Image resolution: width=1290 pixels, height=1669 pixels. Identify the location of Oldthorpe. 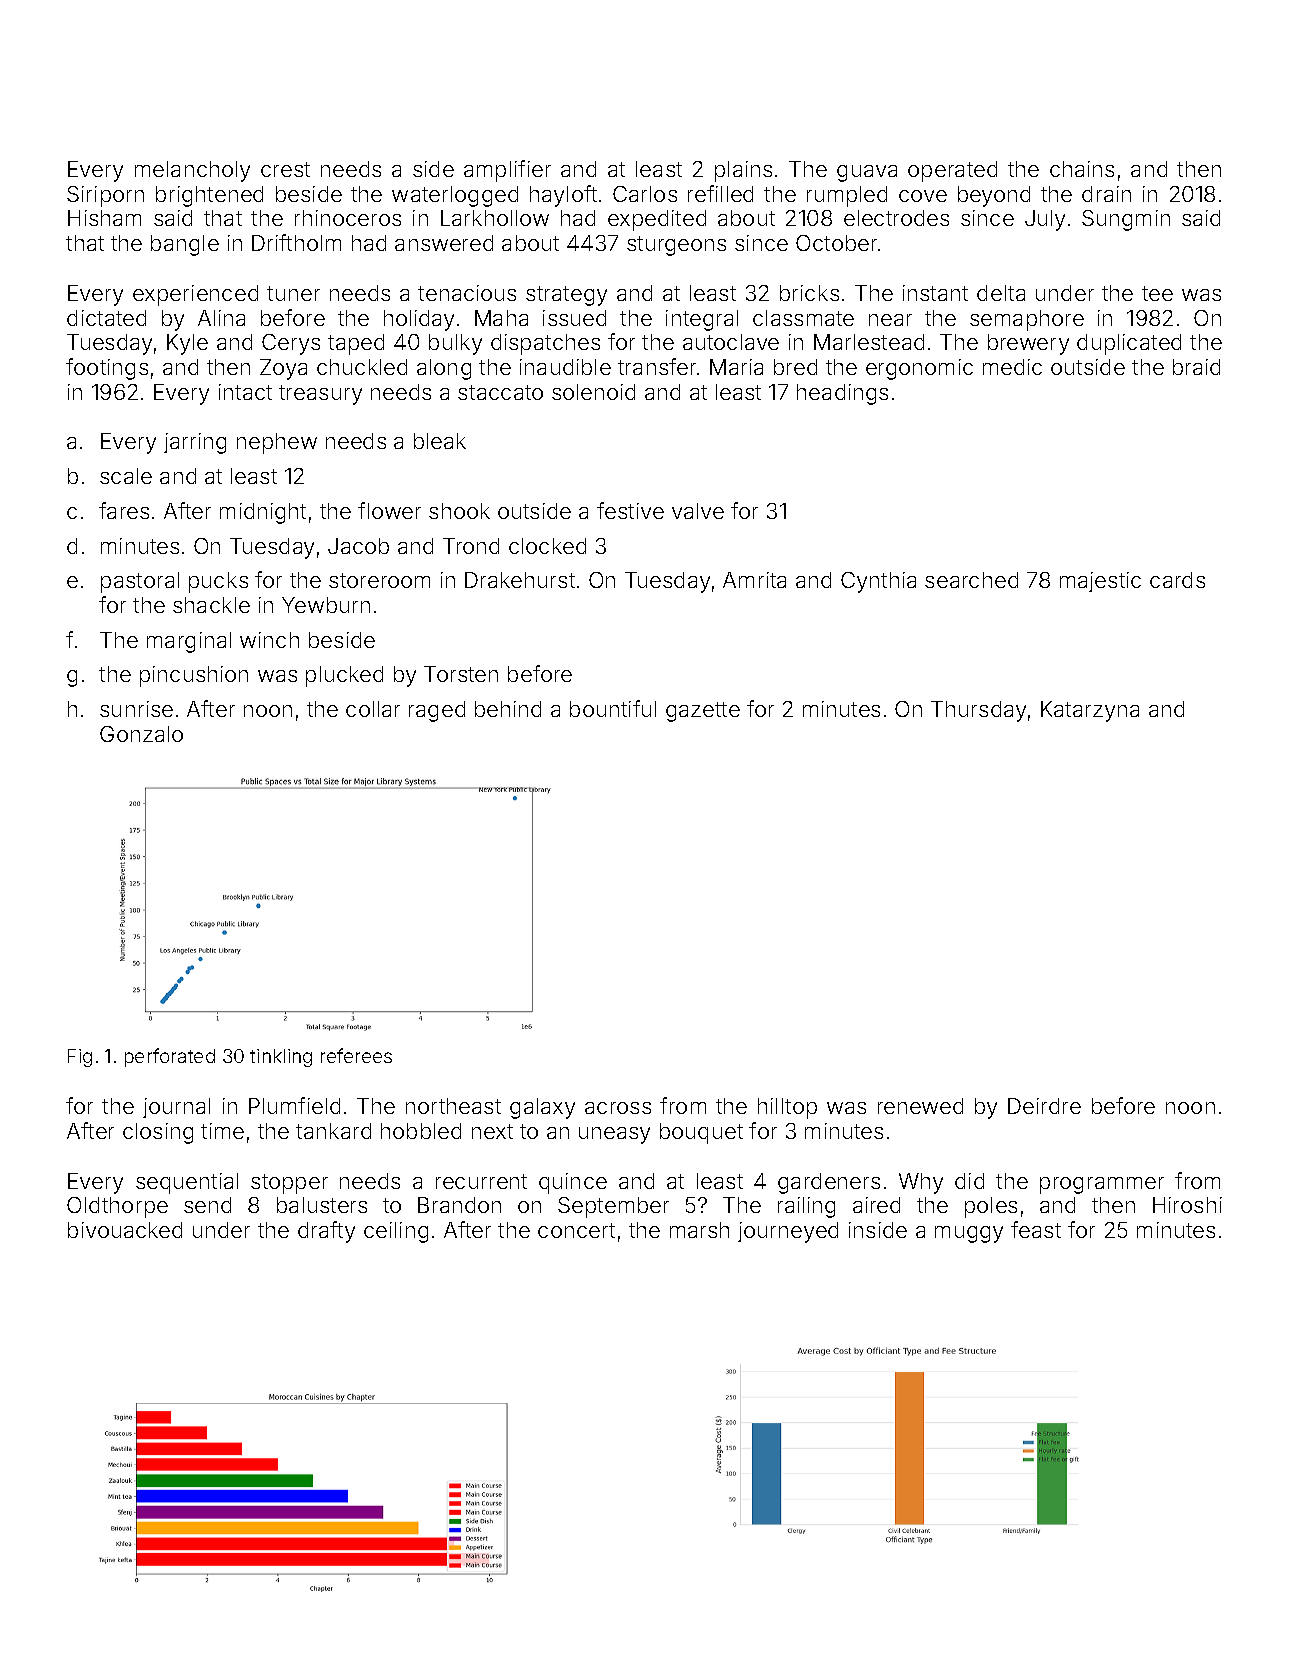
(117, 1207).
